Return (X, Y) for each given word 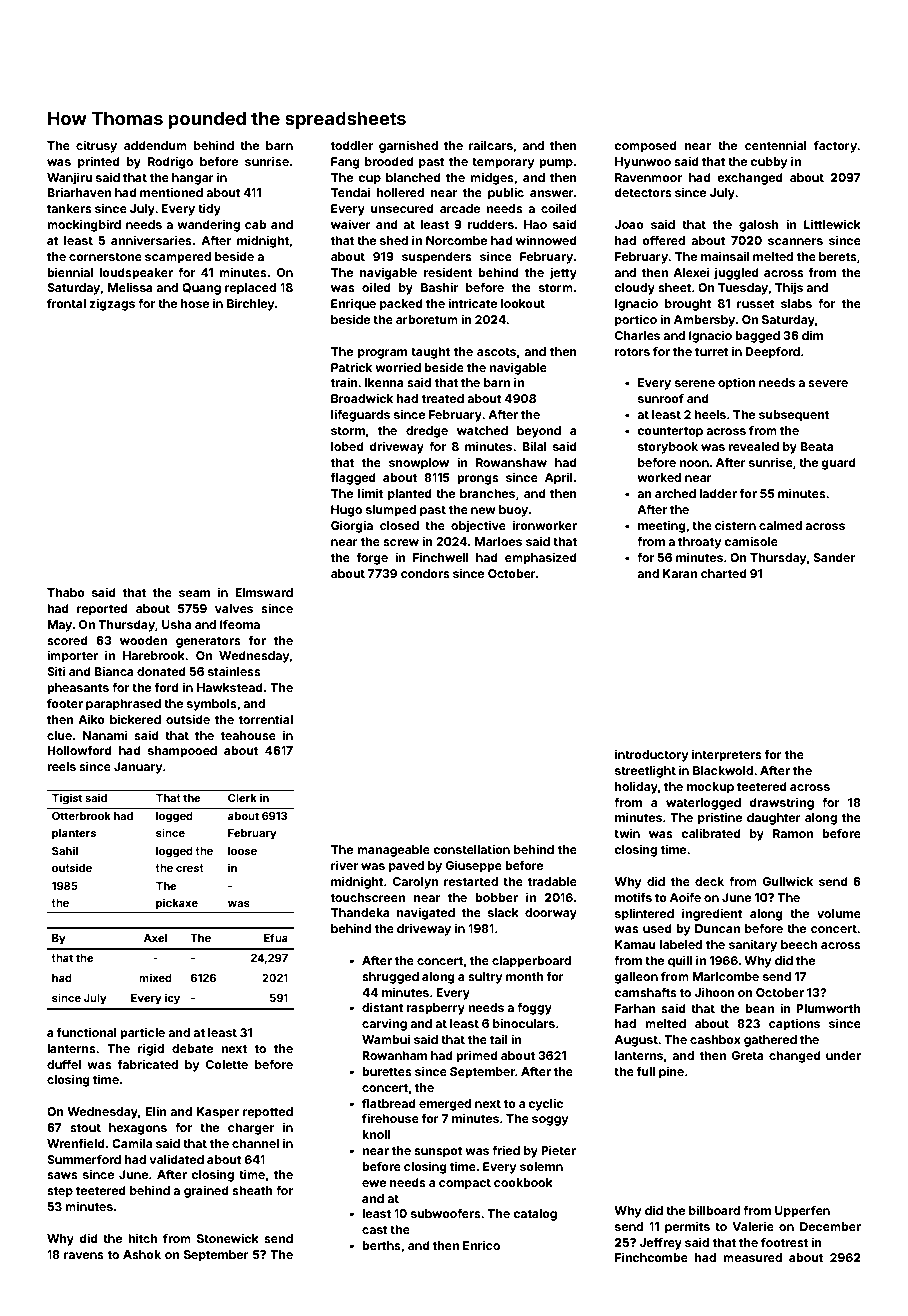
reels (61, 766)
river (344, 865)
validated (176, 1159)
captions (794, 1025)
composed (645, 147)
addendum (155, 145)
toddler (352, 145)
